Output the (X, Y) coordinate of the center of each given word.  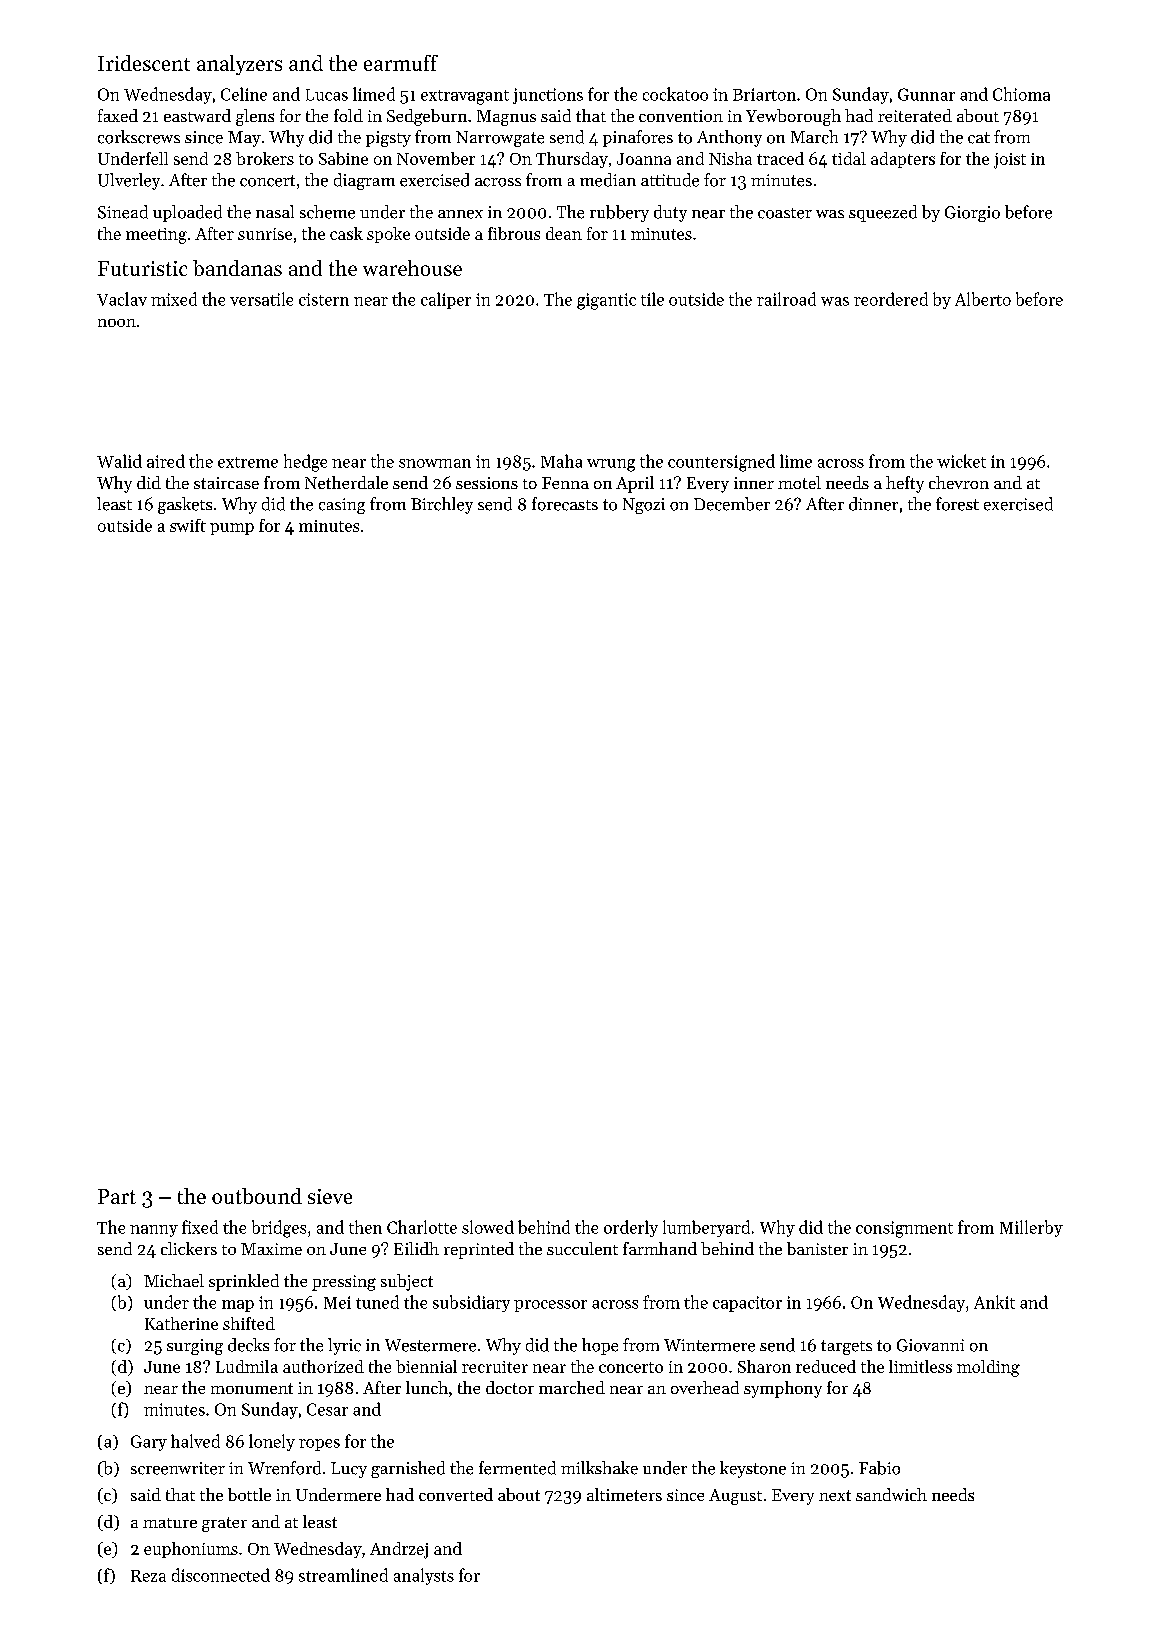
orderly (631, 1228)
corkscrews (139, 137)
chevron (959, 482)
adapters (903, 160)
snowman (435, 463)
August (735, 1497)
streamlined (343, 1575)
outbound (257, 1196)
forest (957, 504)
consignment (904, 1229)
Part (117, 1196)
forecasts (565, 504)
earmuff (401, 63)
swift (188, 525)
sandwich (891, 1494)
